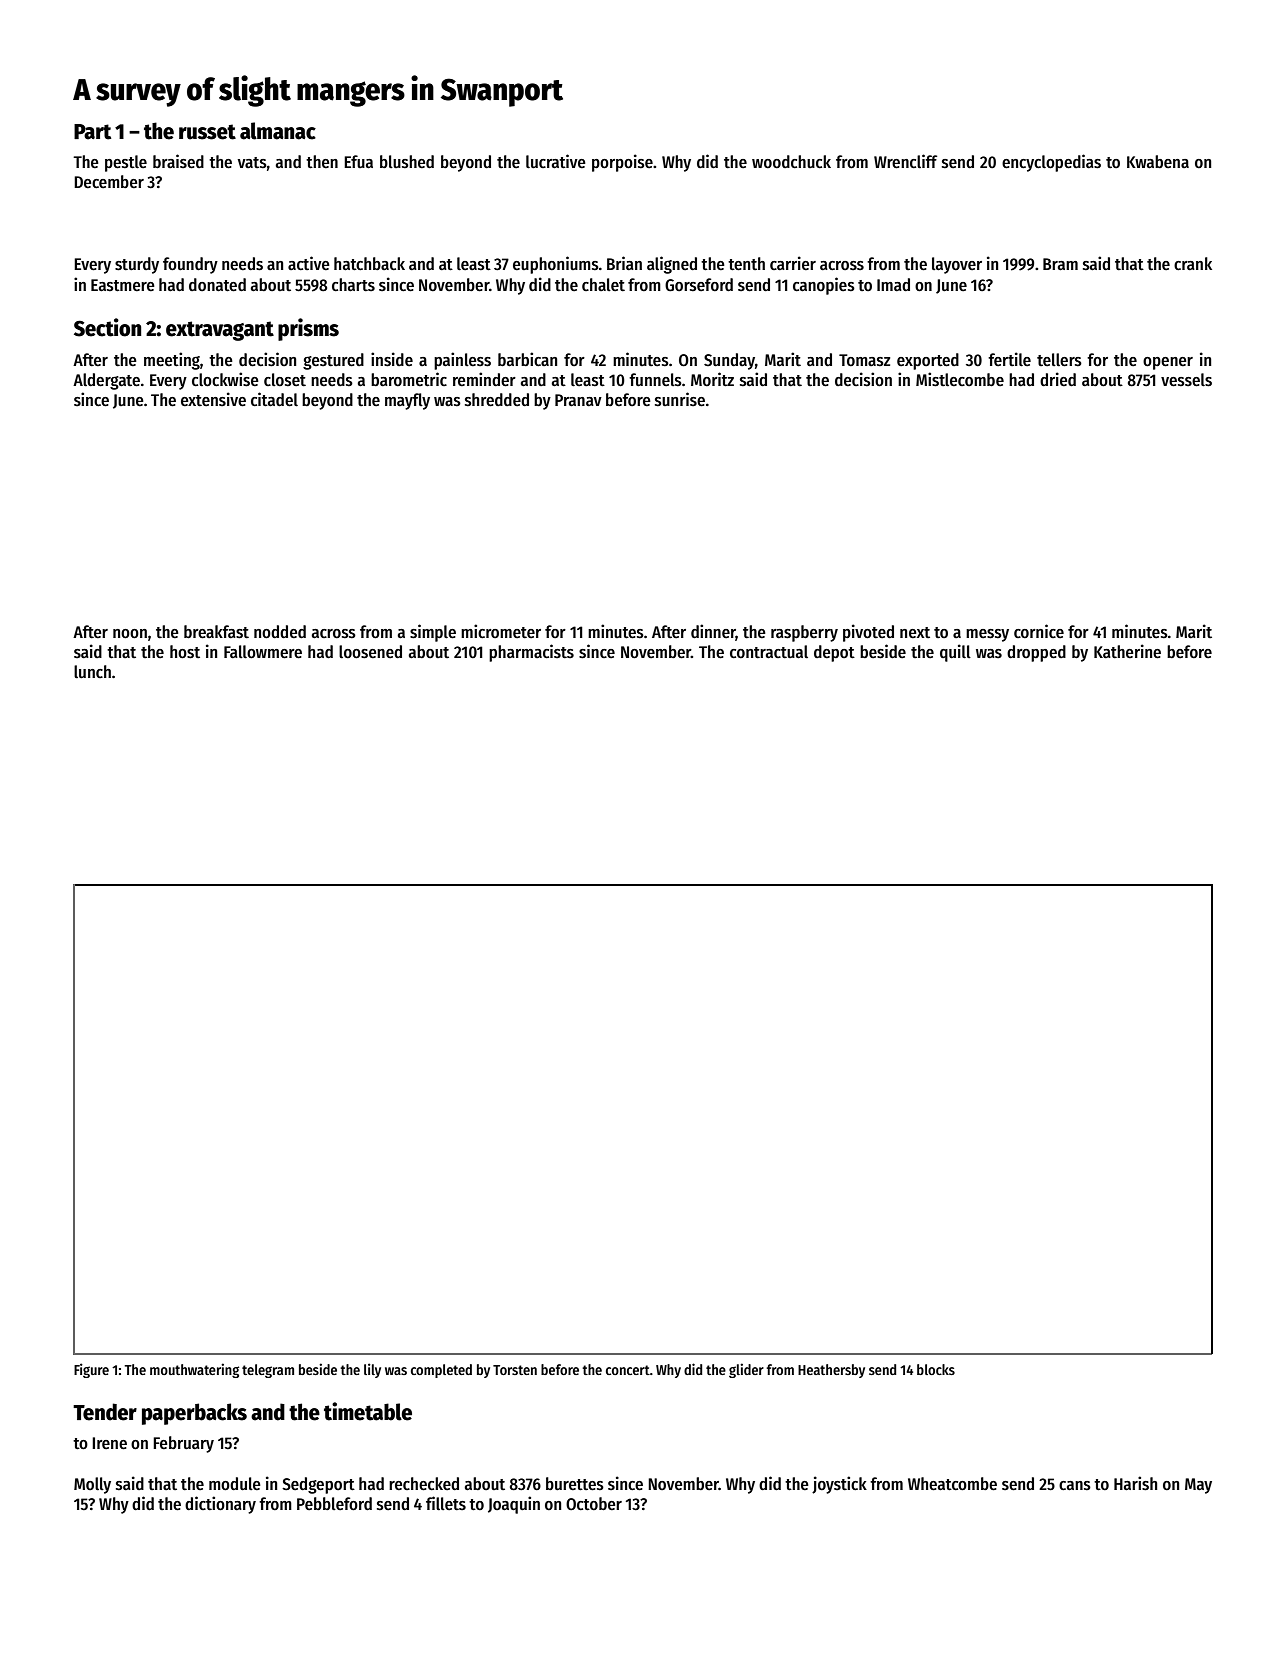 Image resolution: width=1286 pixels, height=1665 pixels. What do you see at coordinates (172, 361) in the screenshot?
I see `meeting` at bounding box center [172, 361].
